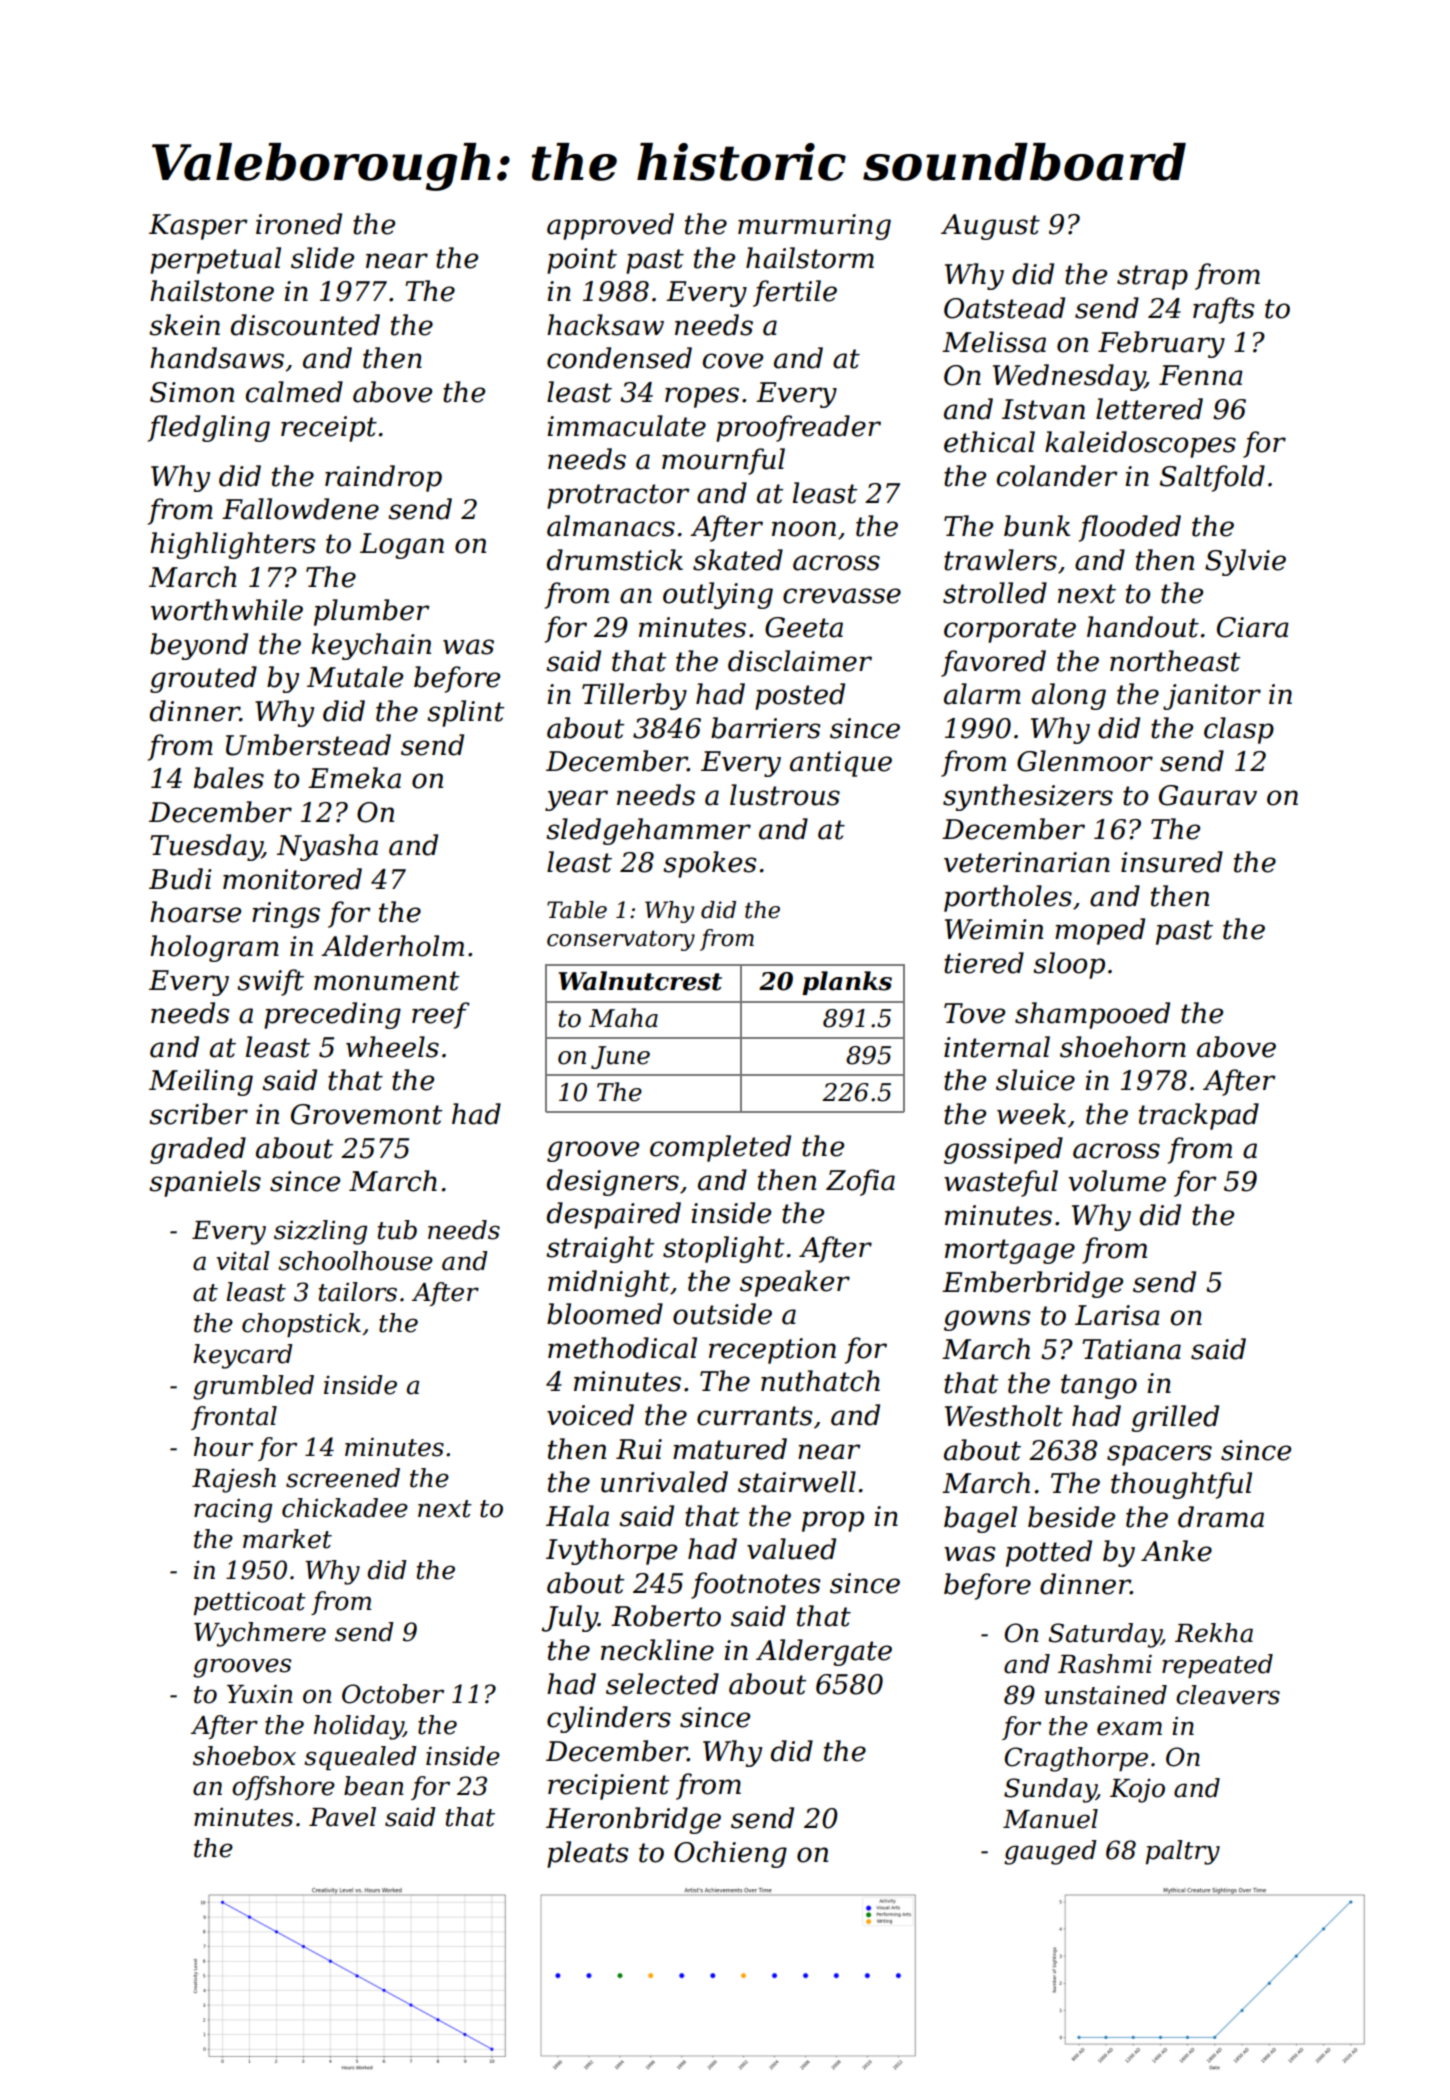  I want to click on Table, so click(577, 910).
